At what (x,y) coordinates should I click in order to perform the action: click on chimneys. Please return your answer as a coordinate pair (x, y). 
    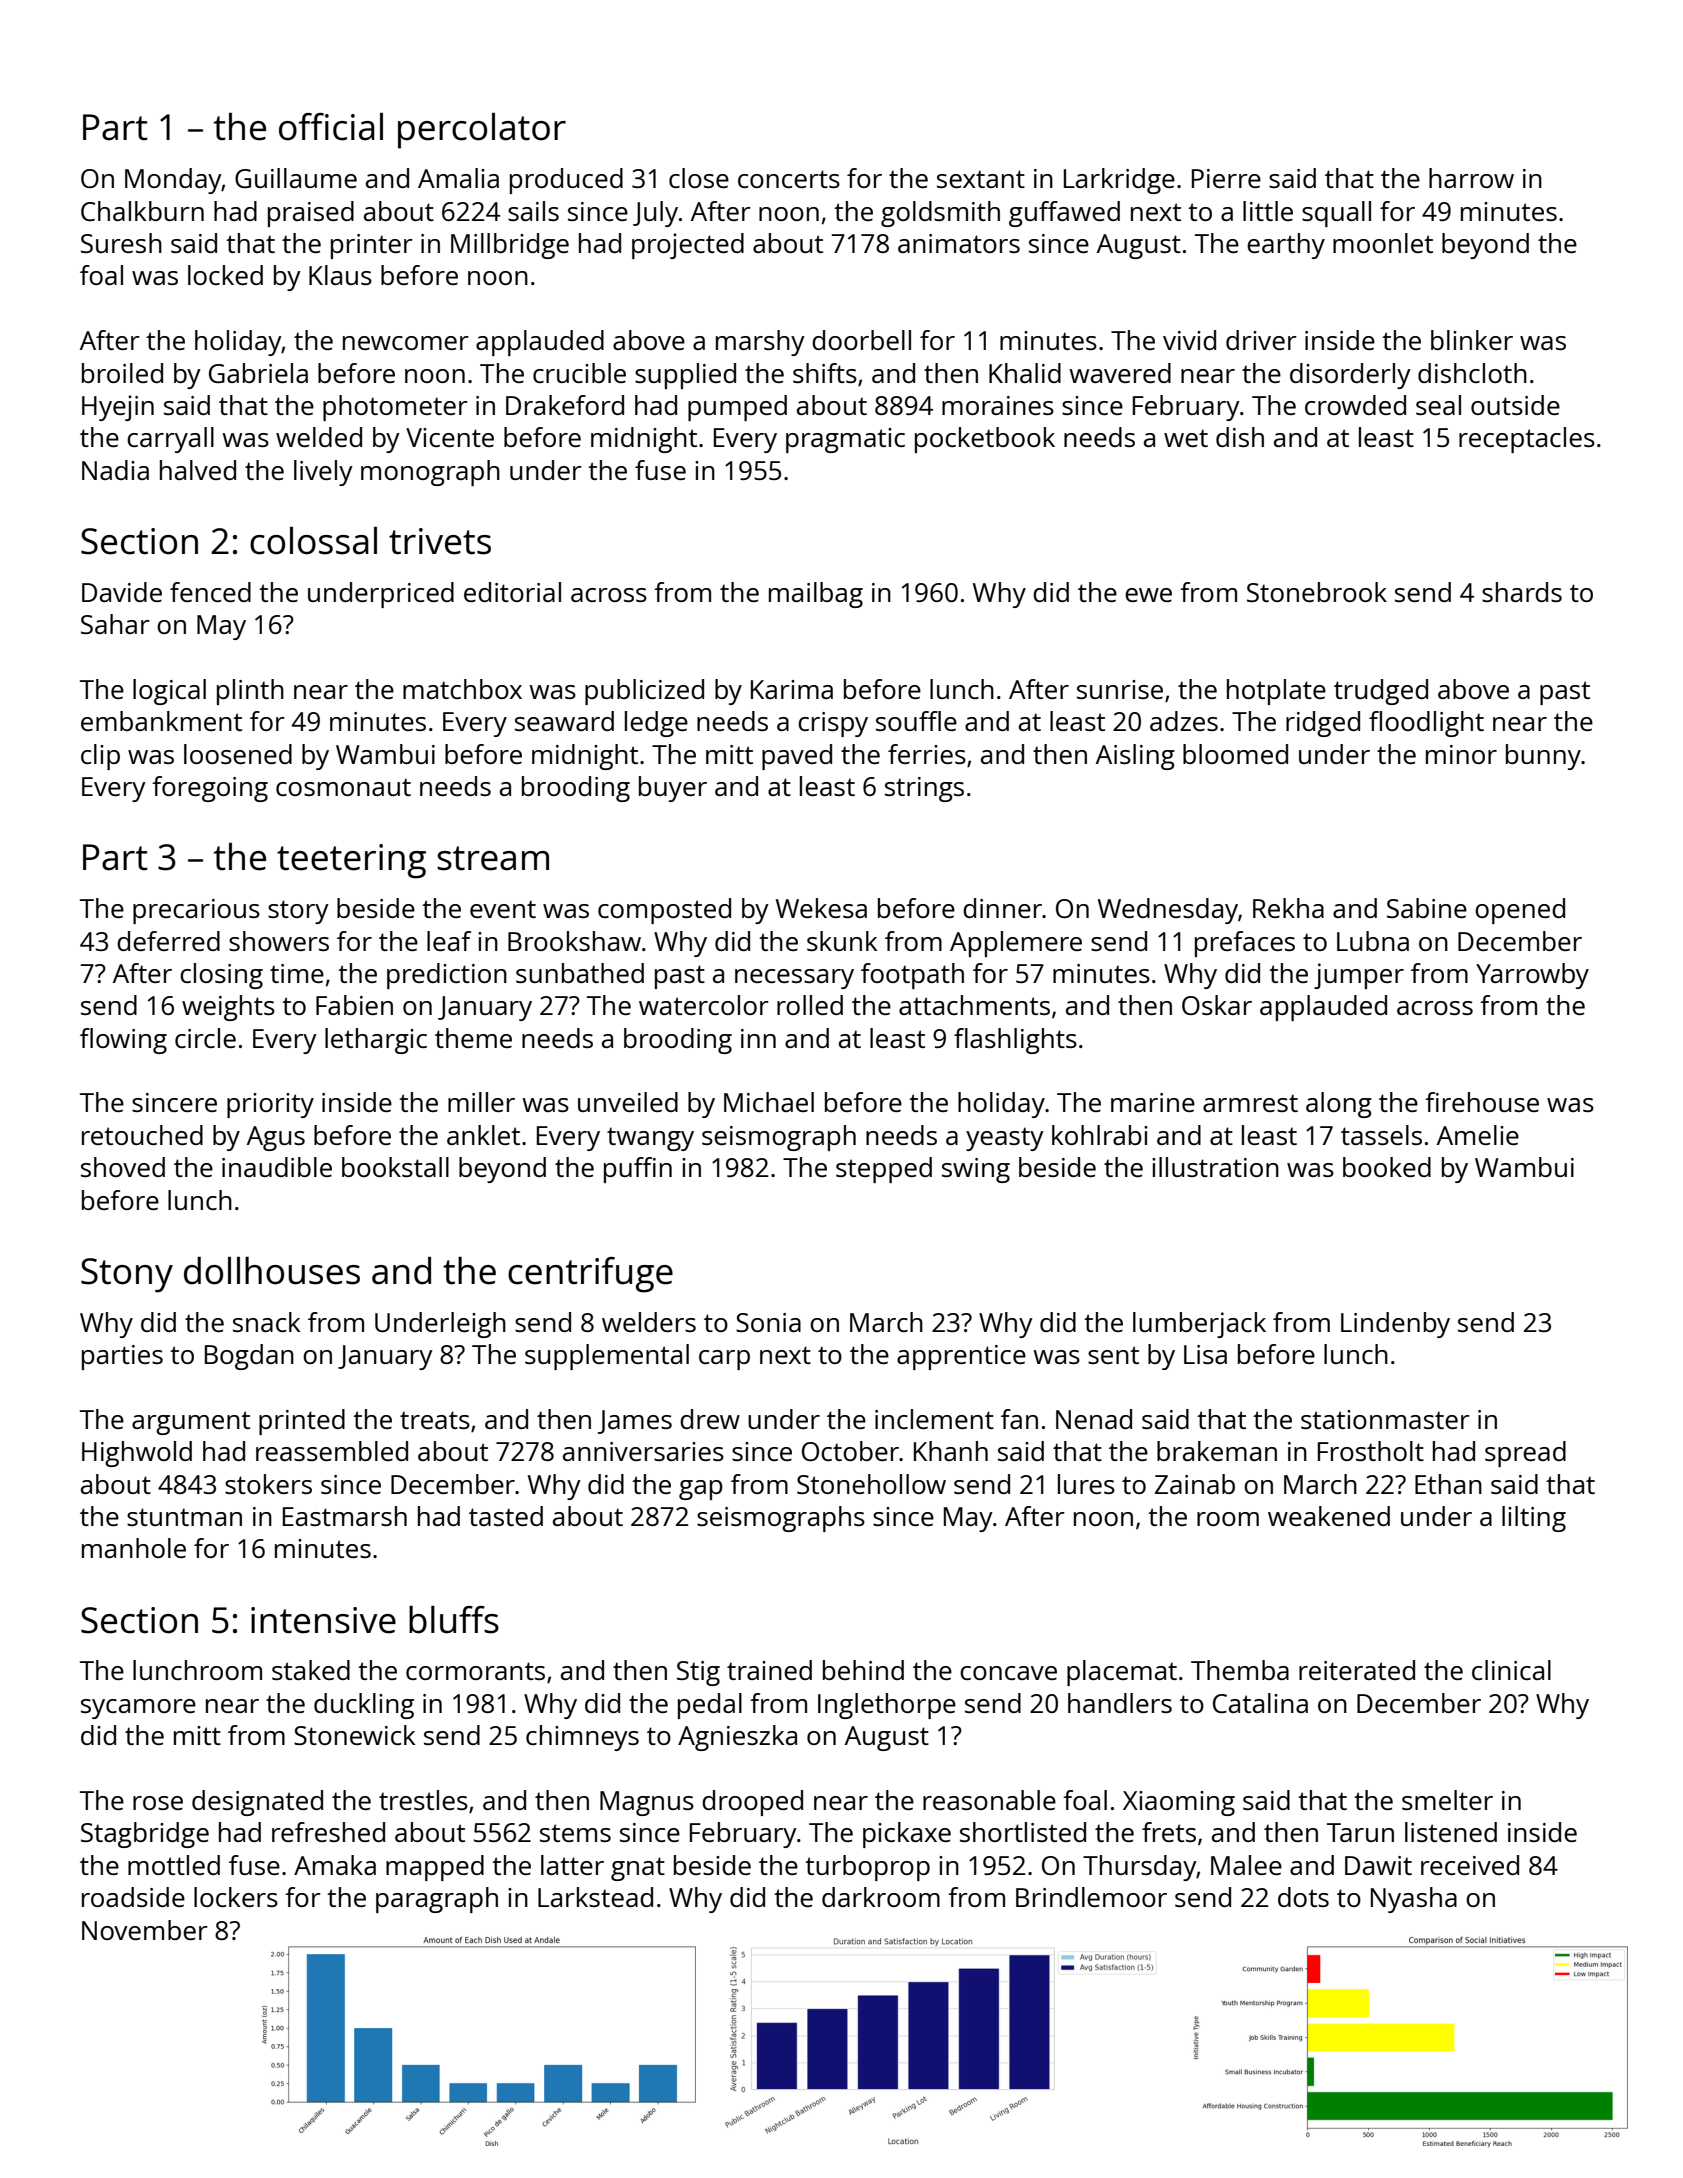
    Looking at the image, I should click on (582, 1738).
